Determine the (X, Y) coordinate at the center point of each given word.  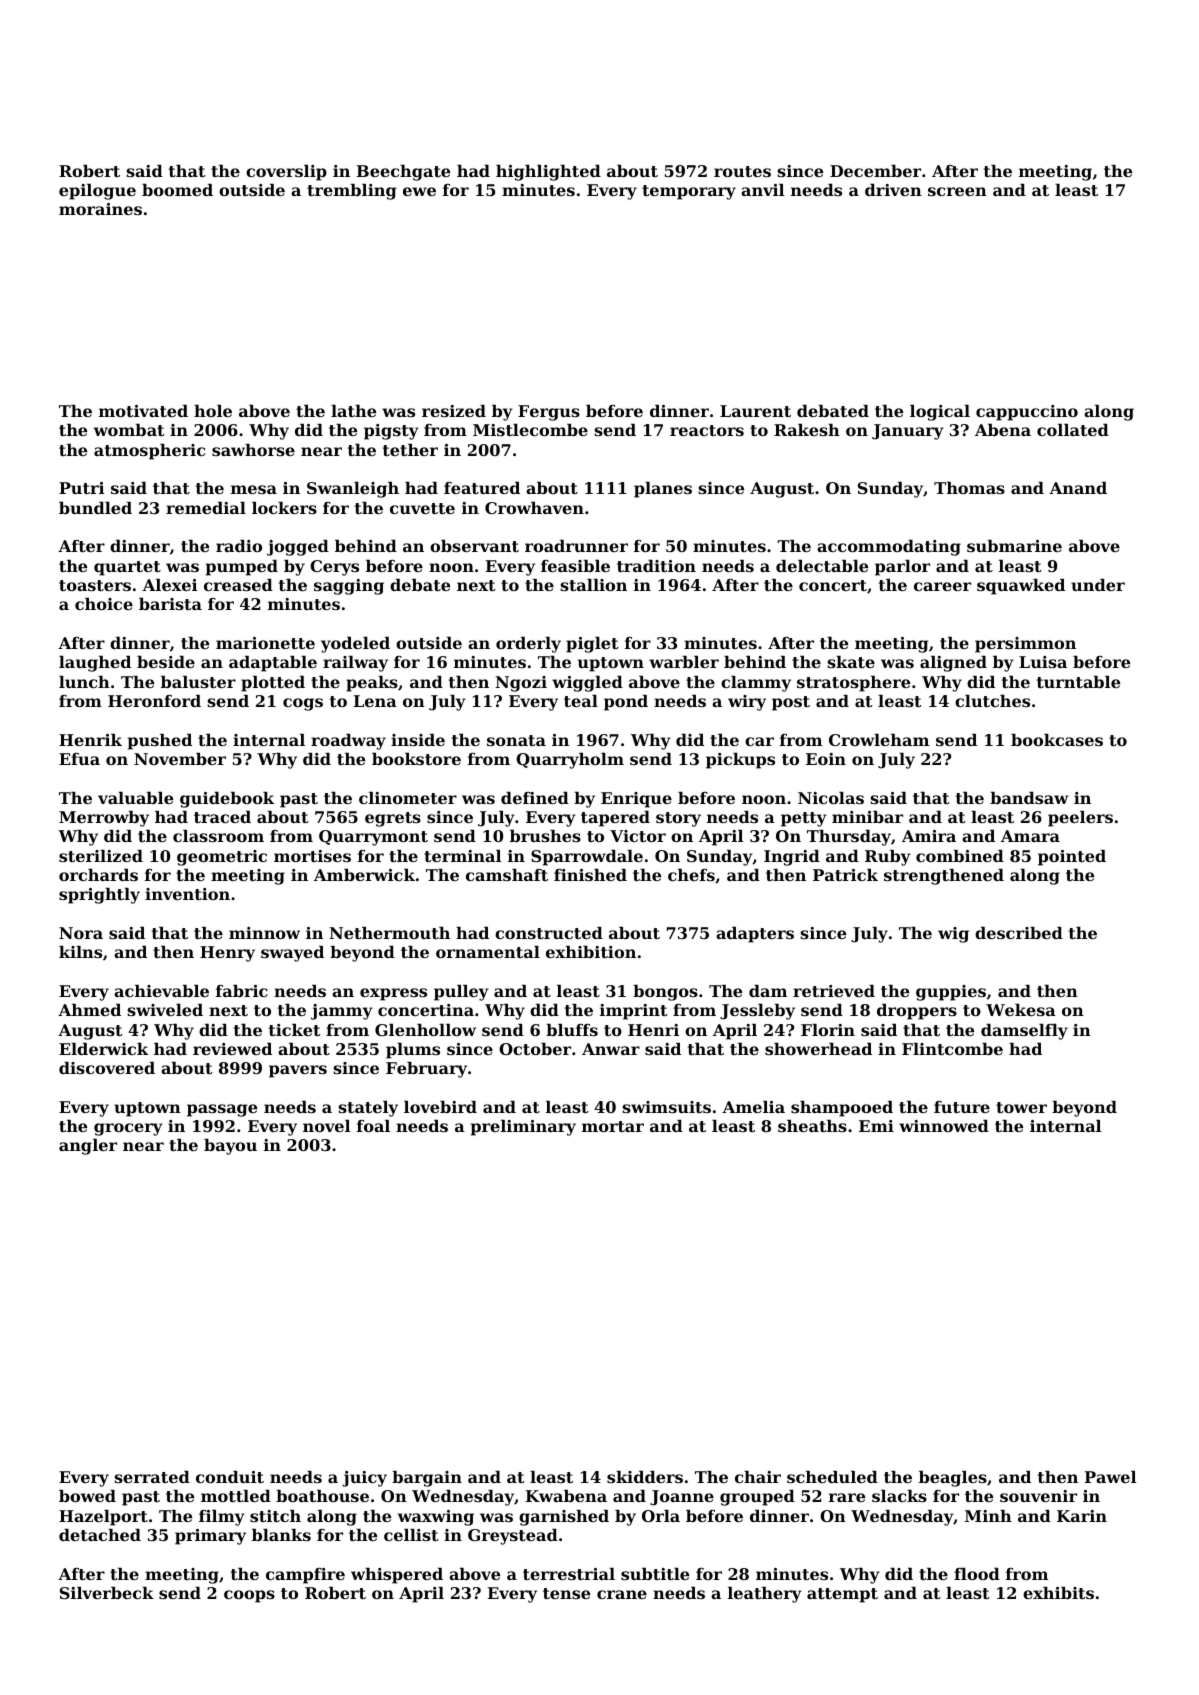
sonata (516, 740)
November (180, 759)
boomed (177, 190)
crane (622, 1594)
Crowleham (879, 740)
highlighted (548, 173)
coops (249, 1596)
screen (957, 191)
